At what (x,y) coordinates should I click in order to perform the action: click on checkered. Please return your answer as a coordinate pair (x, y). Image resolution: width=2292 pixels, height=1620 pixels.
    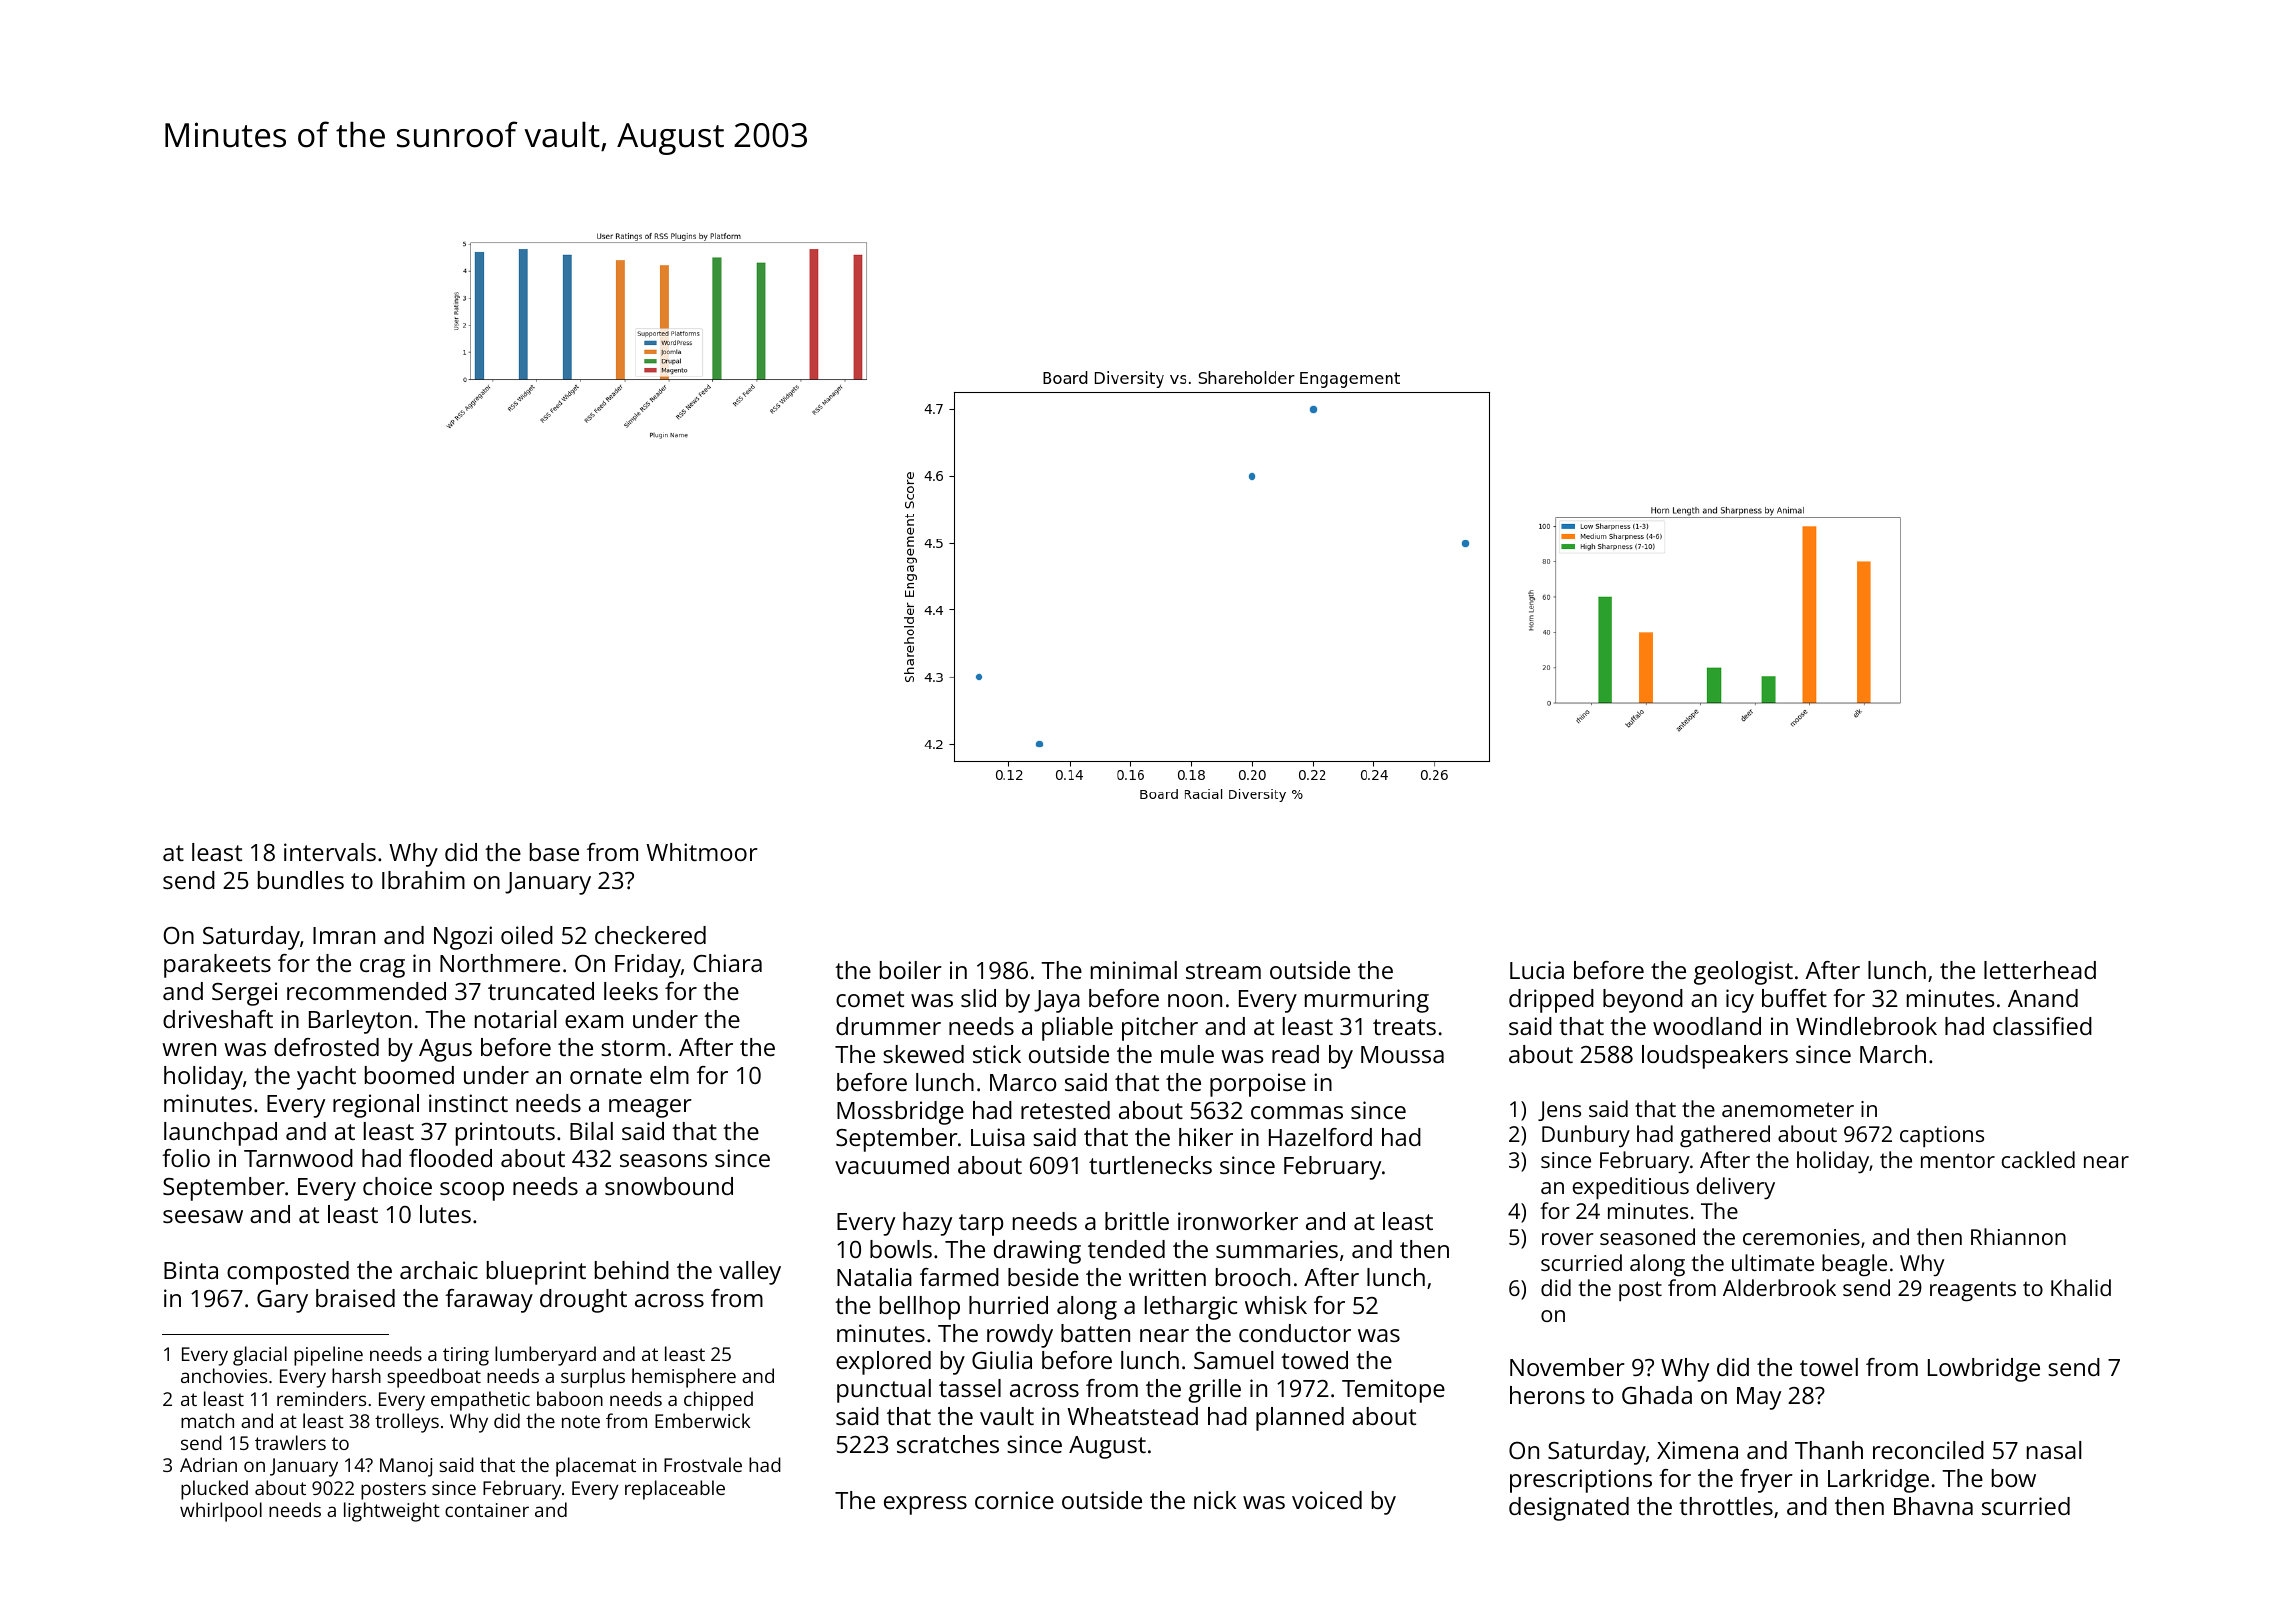
    Looking at the image, I should click on (650, 935).
